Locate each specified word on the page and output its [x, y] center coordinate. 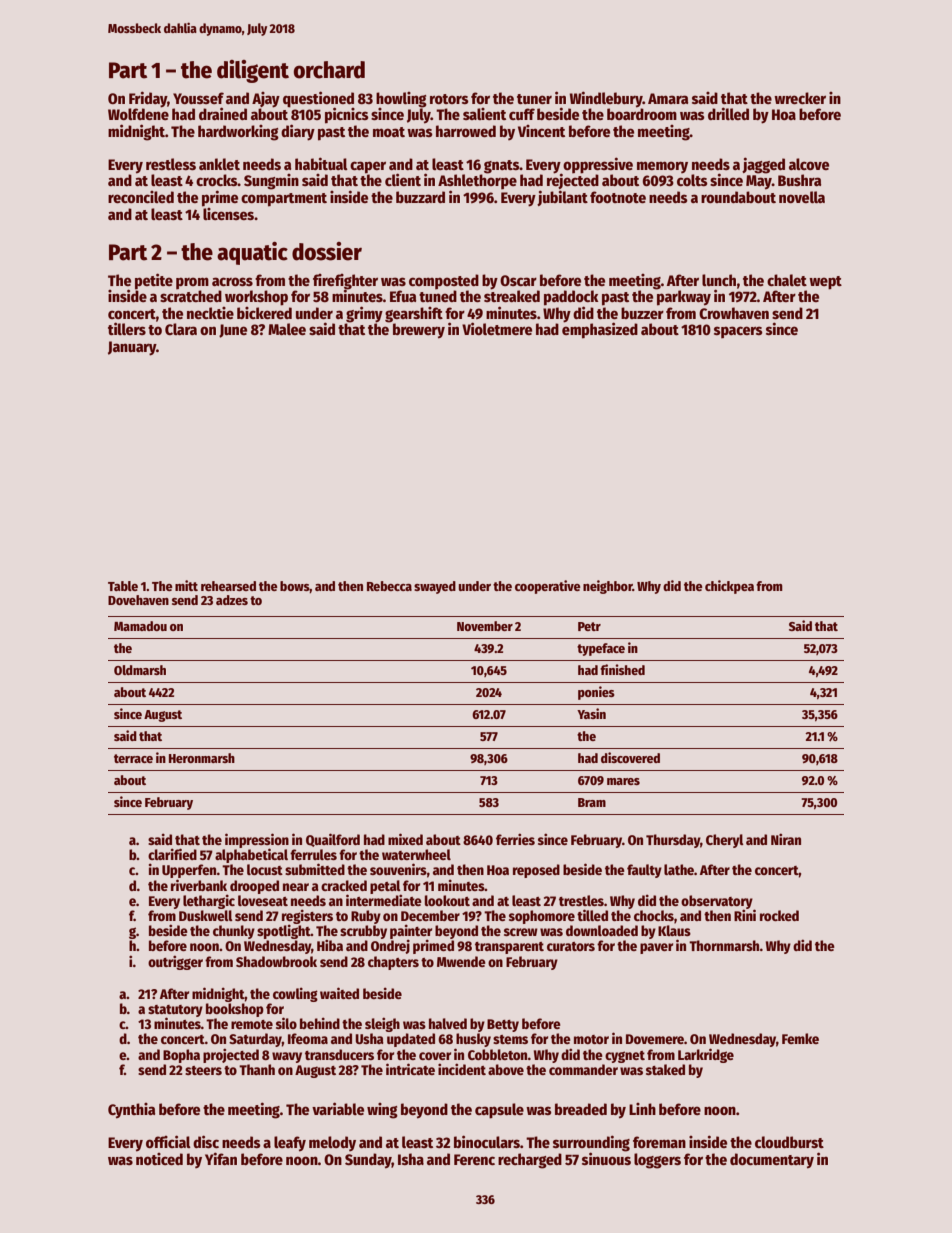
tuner [534, 99]
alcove [809, 164]
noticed [159, 1159]
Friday [148, 99]
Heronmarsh [202, 758]
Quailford [333, 840]
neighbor [608, 587]
